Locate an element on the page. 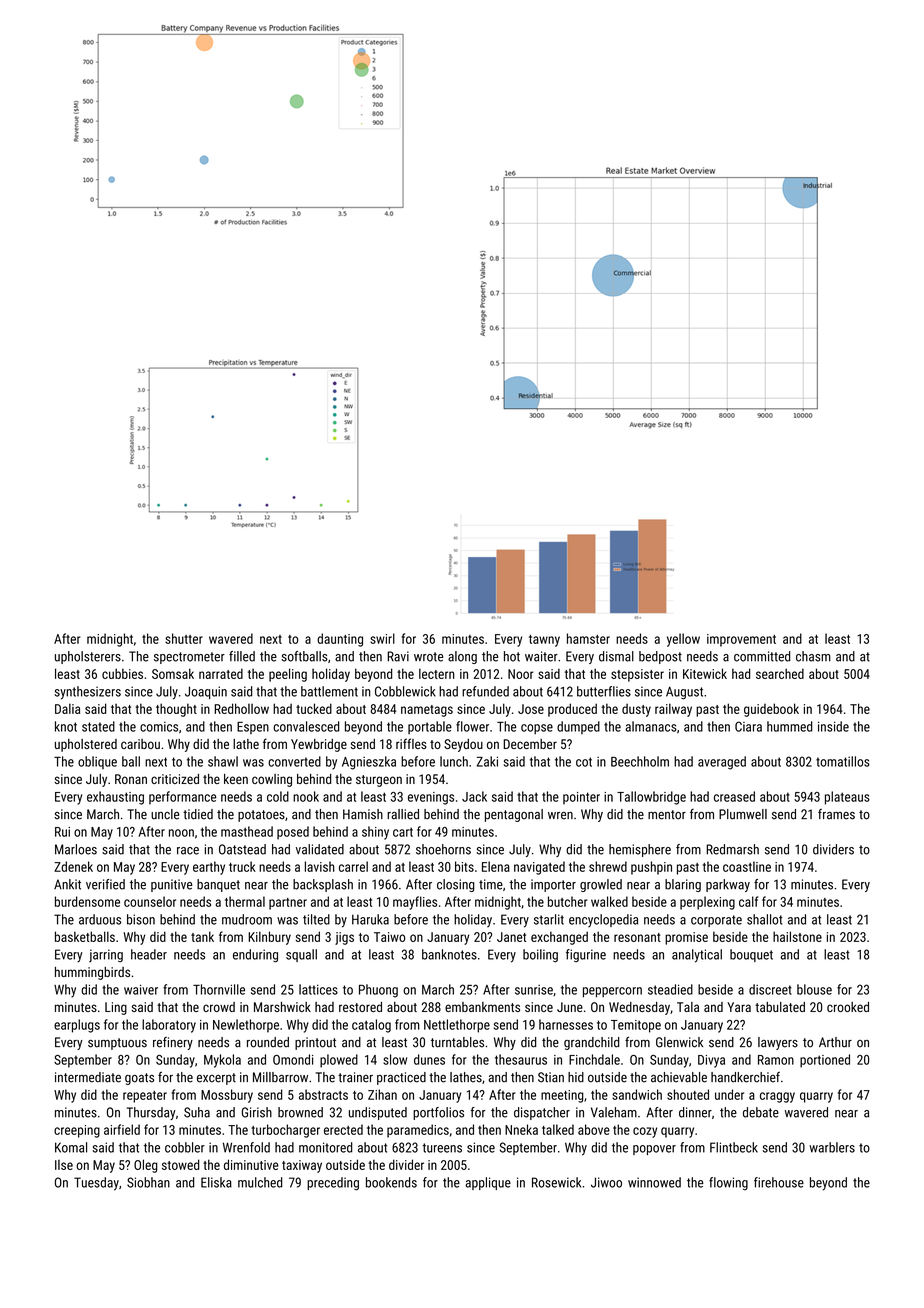 The height and width of the document is (1308, 924). slow is located at coordinates (395, 1059).
